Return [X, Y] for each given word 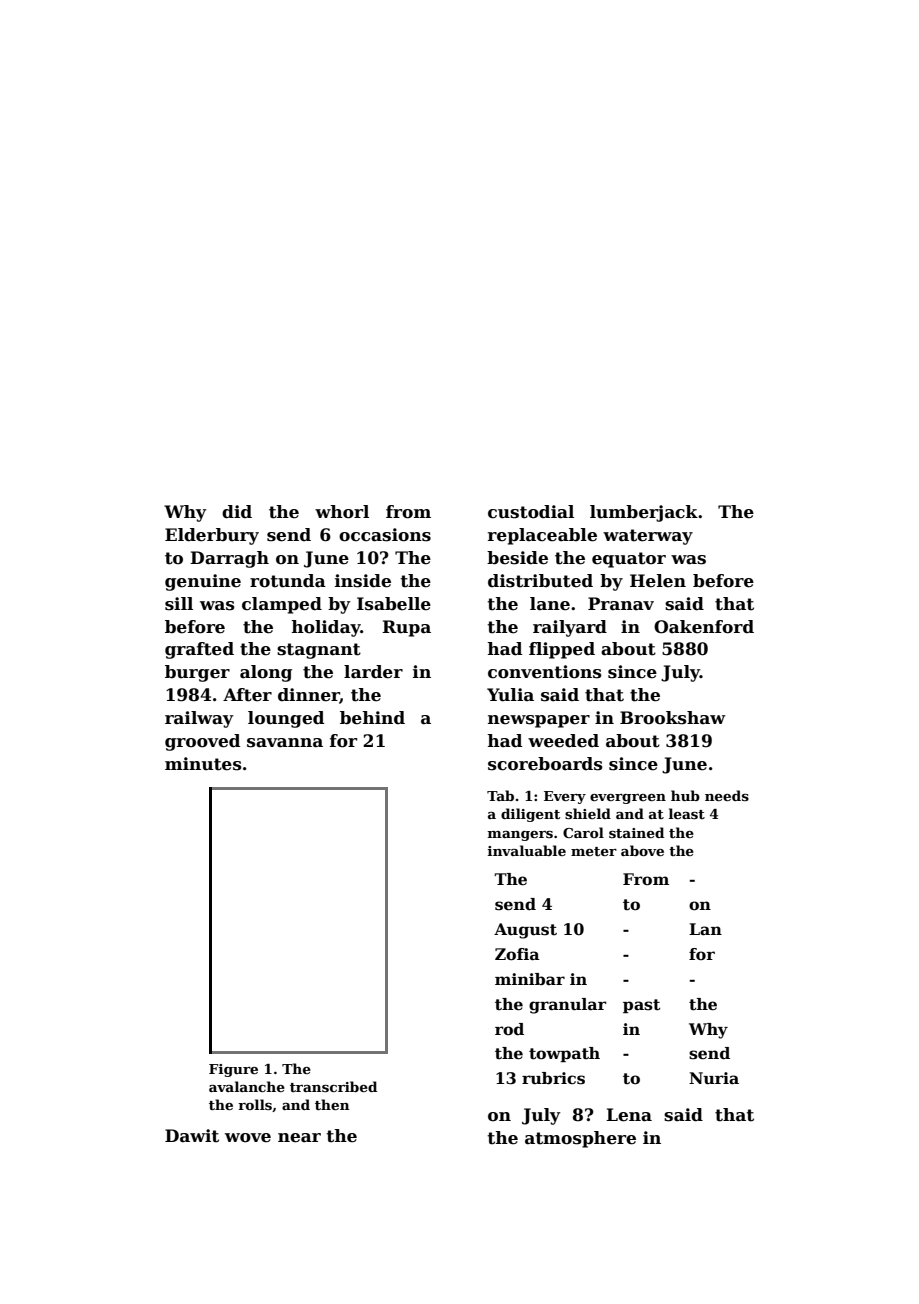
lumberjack [644, 513]
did [237, 512]
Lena [629, 1115]
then [332, 1104]
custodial [531, 512]
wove [248, 1138]
